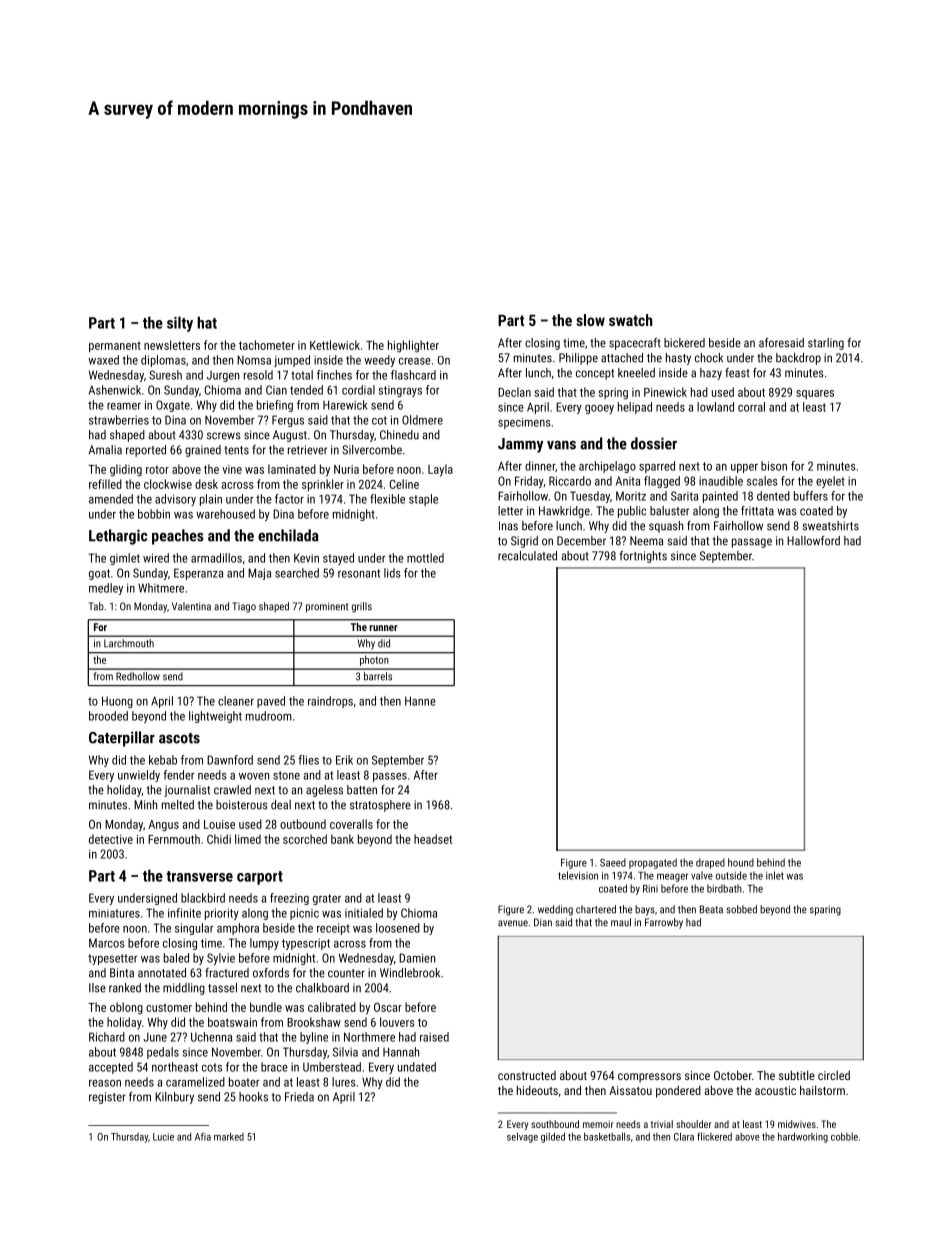 This screenshot has height=1233, width=952. I want to click on Oxgate, so click(173, 406).
